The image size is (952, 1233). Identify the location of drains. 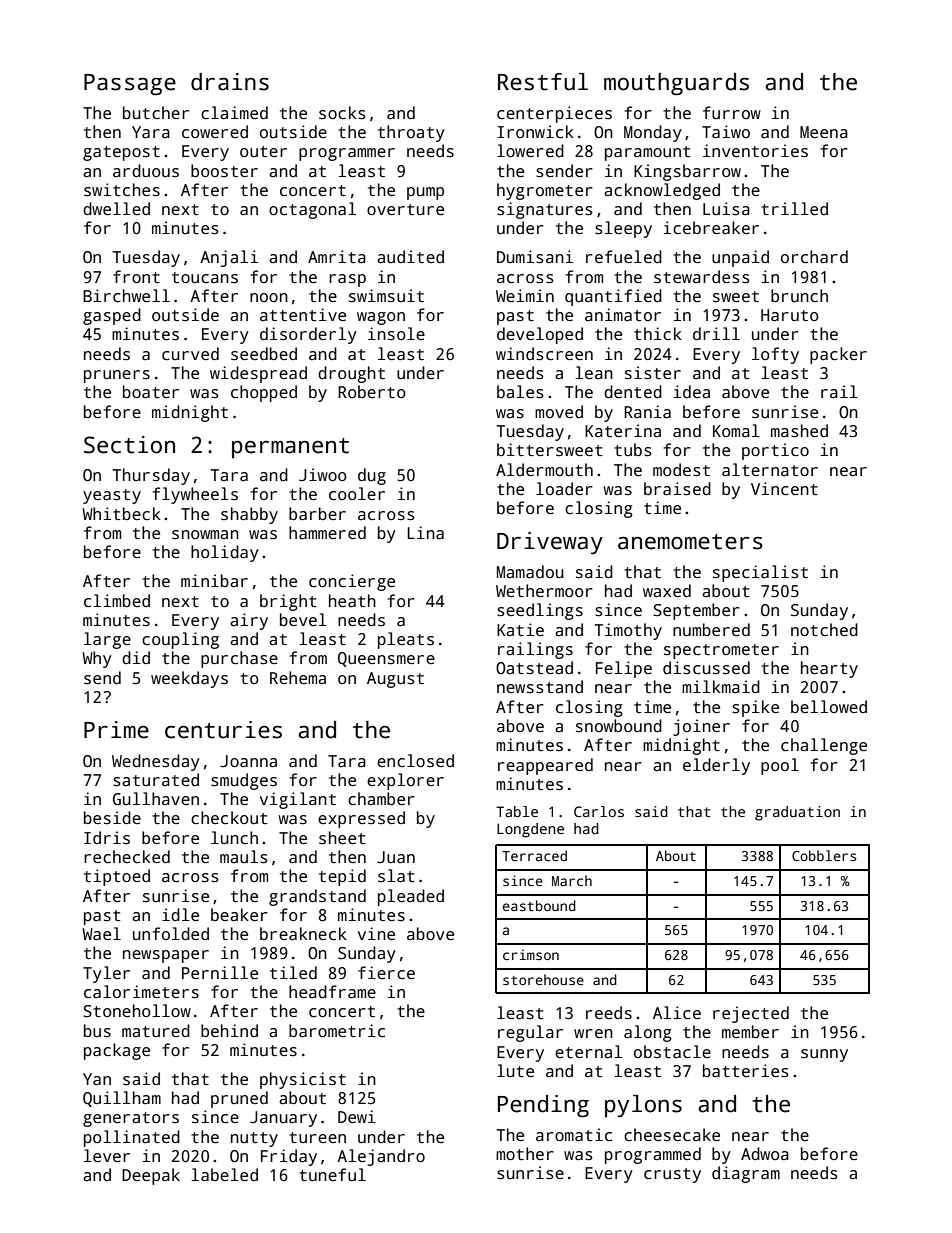
(230, 82).
